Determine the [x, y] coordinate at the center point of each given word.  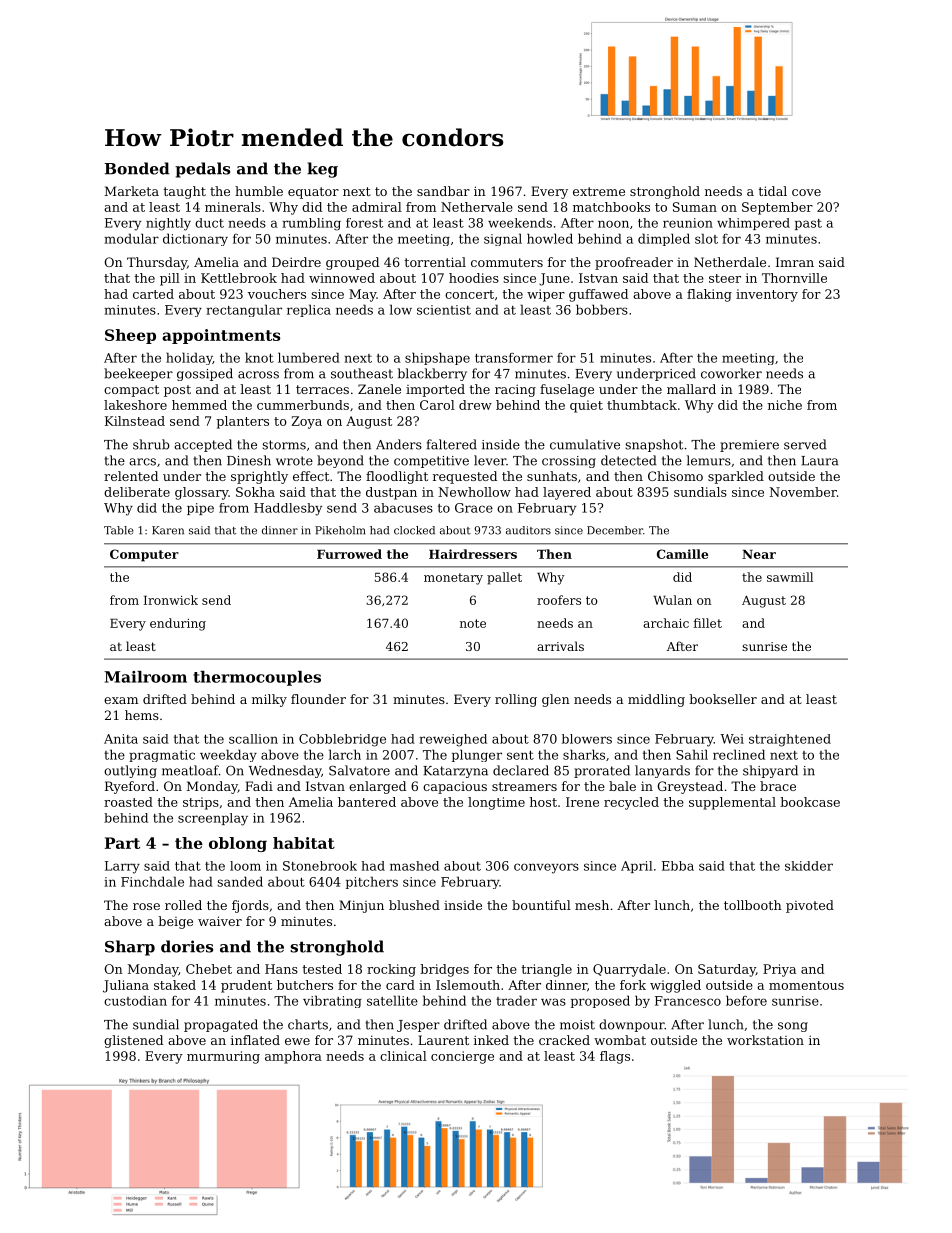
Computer [144, 555]
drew [475, 405]
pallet [504, 578]
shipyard [770, 771]
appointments [221, 336]
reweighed [453, 740]
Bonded [137, 168]
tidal [772, 191]
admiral [377, 207]
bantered [367, 802]
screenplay [213, 819]
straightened [790, 740]
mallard [691, 389]
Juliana [126, 986]
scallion [253, 739]
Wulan [672, 600]
